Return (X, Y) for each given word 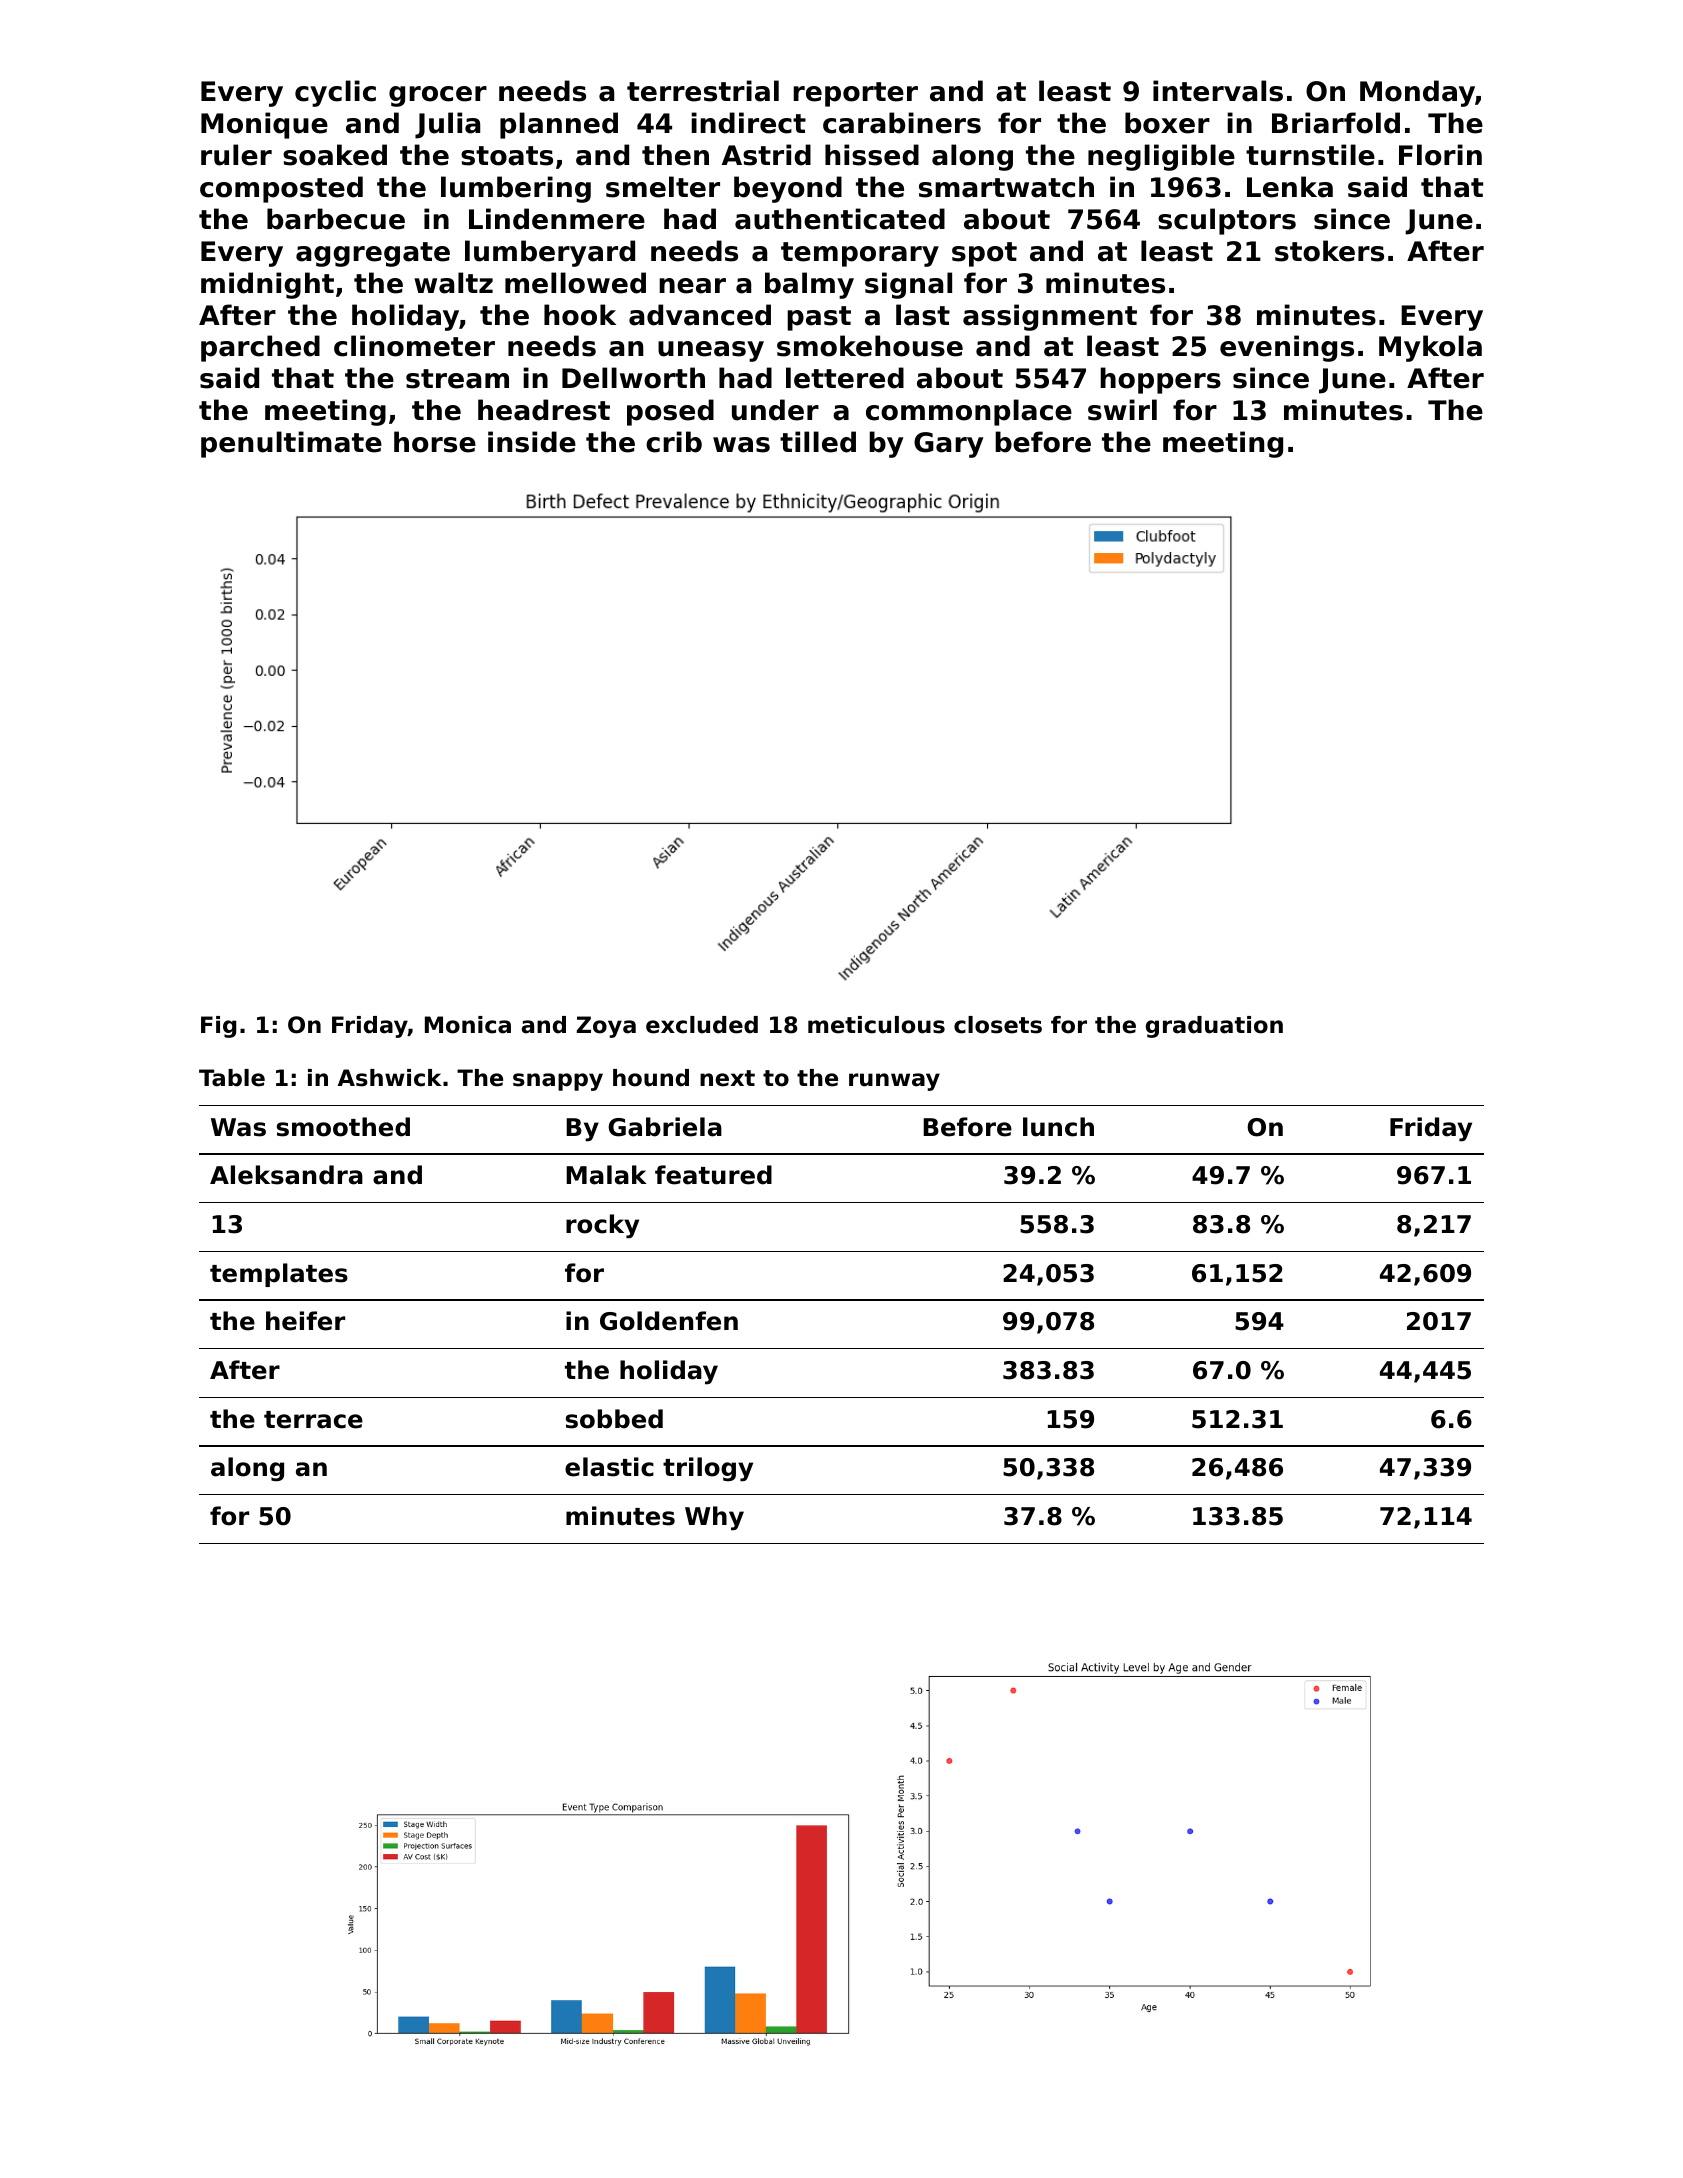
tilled (818, 442)
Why (714, 1518)
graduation (1214, 1027)
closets (998, 1025)
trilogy (708, 1469)
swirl (1122, 410)
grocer (438, 96)
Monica (468, 1025)
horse (435, 442)
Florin (1440, 155)
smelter (663, 187)
